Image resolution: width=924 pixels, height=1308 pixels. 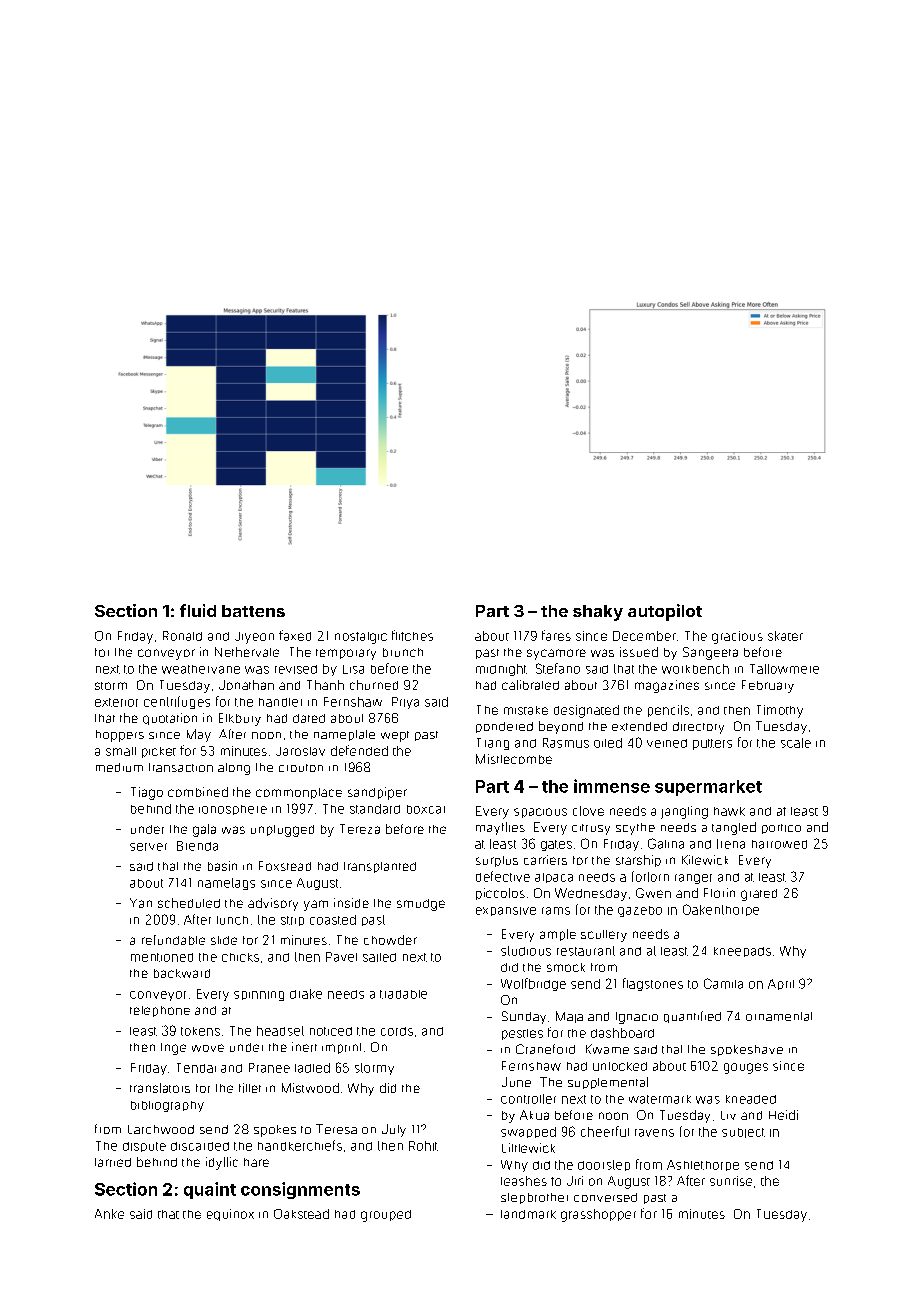 I want to click on grated, so click(x=759, y=895).
